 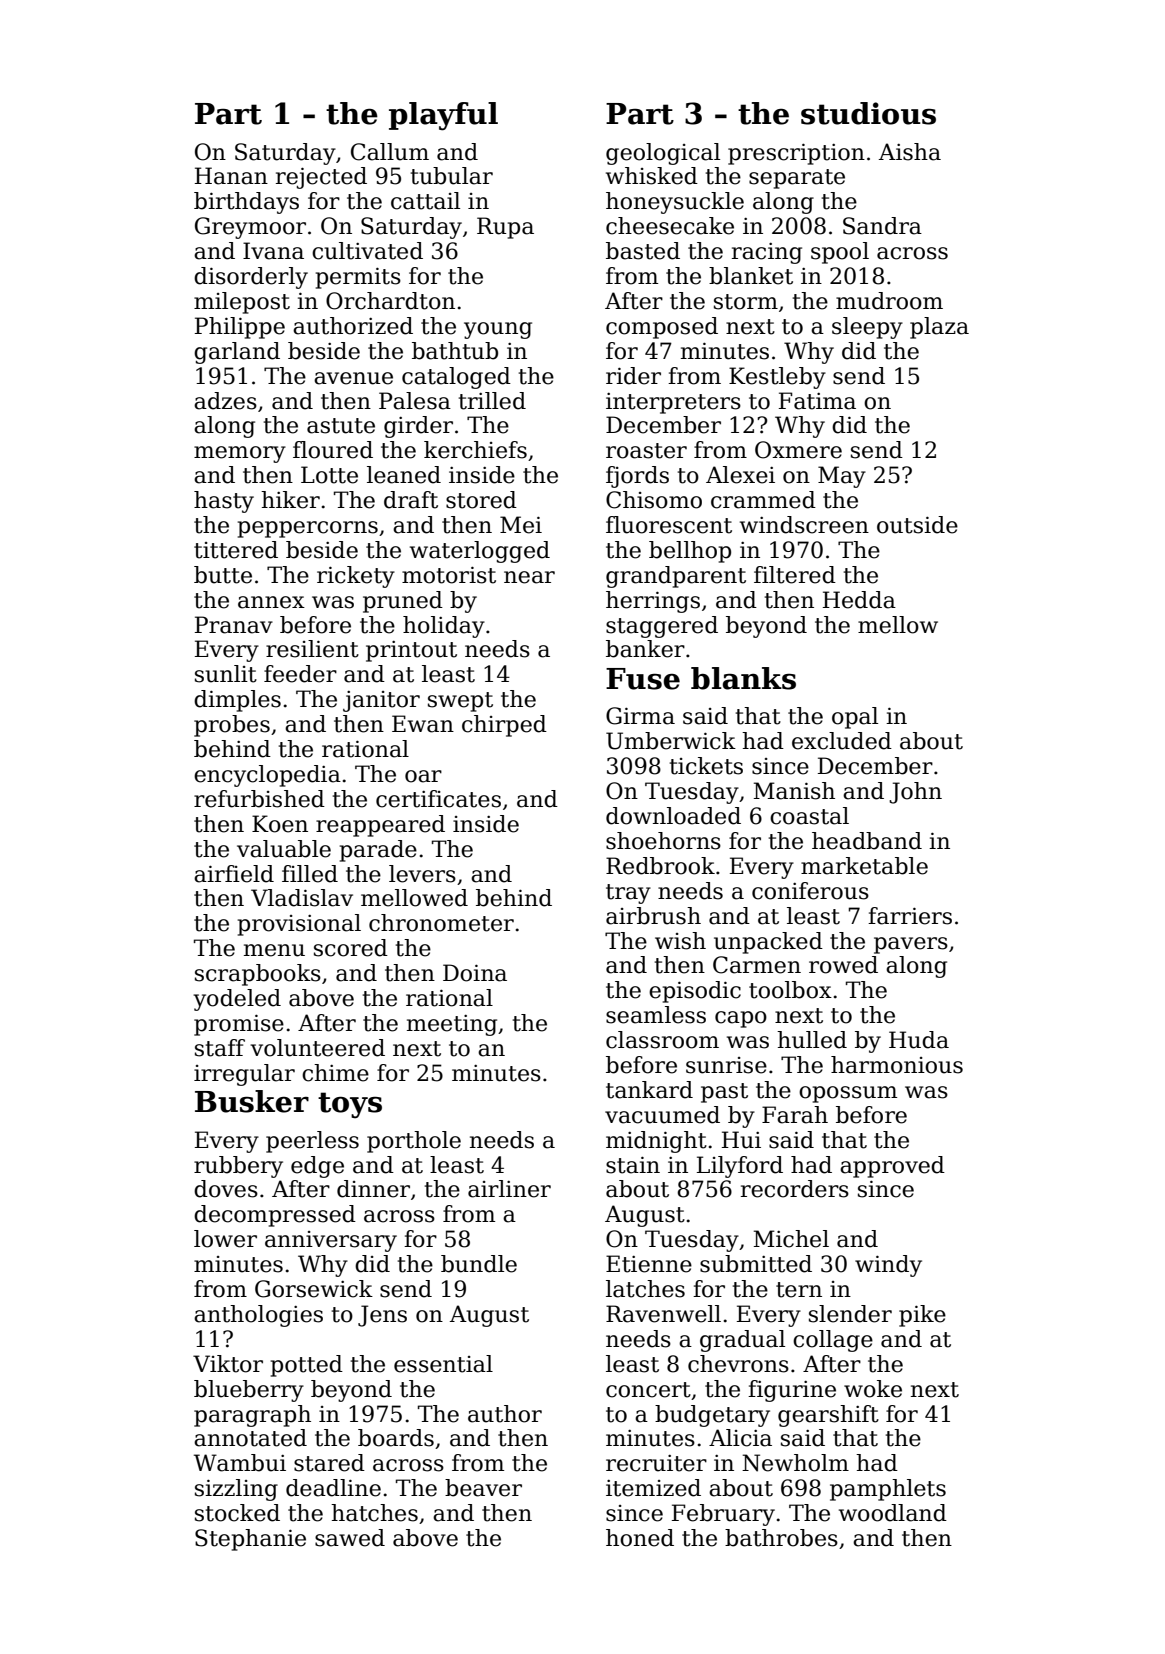 I want to click on latches, so click(x=645, y=1289).
